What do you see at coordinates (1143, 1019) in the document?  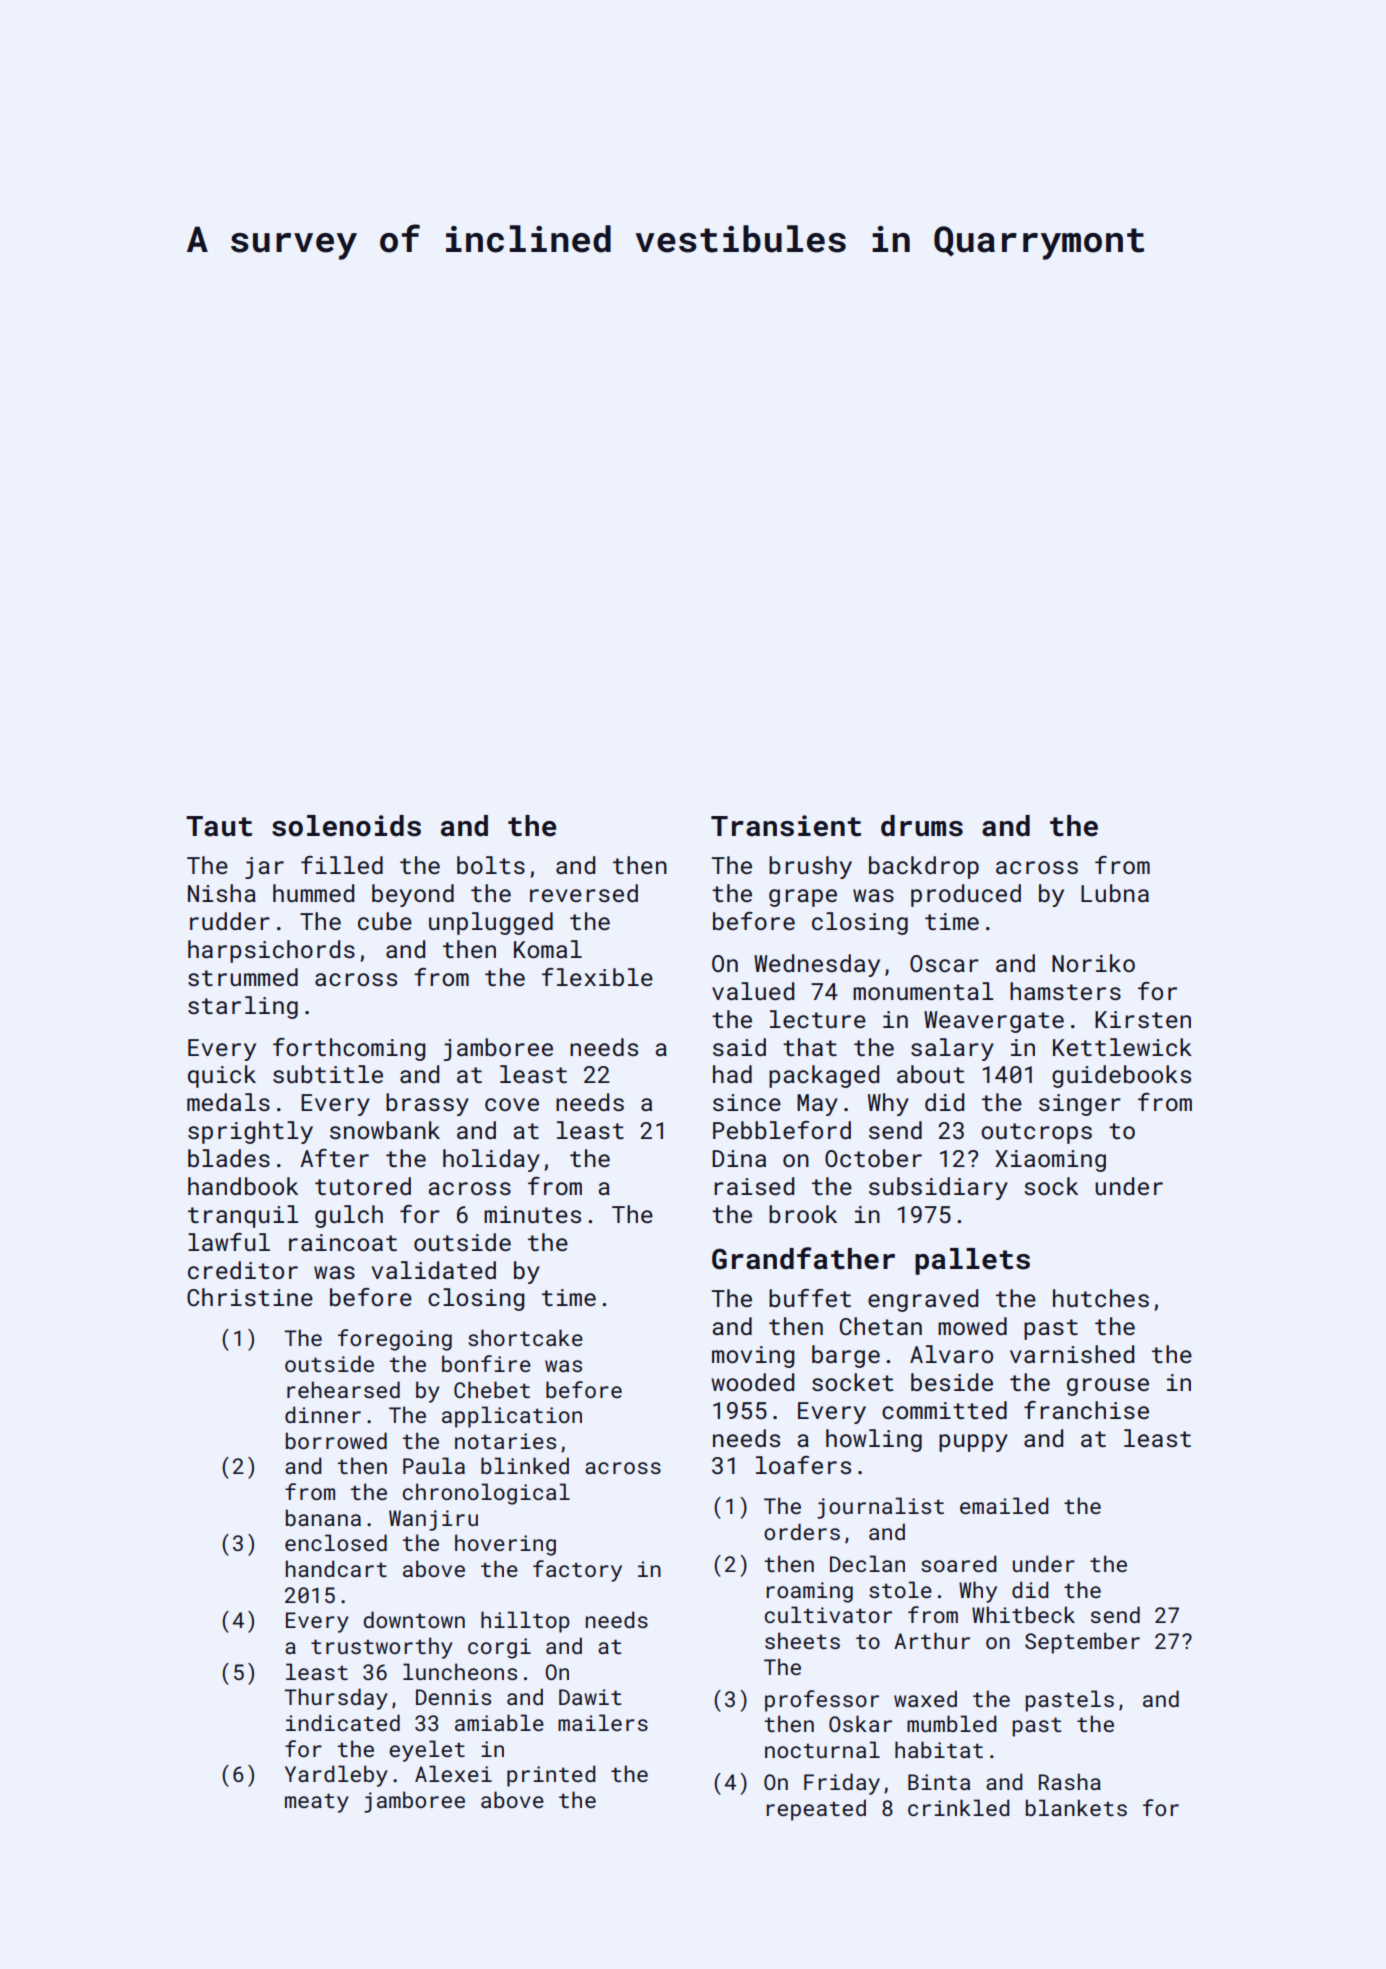 I see `Kirsten` at bounding box center [1143, 1019].
